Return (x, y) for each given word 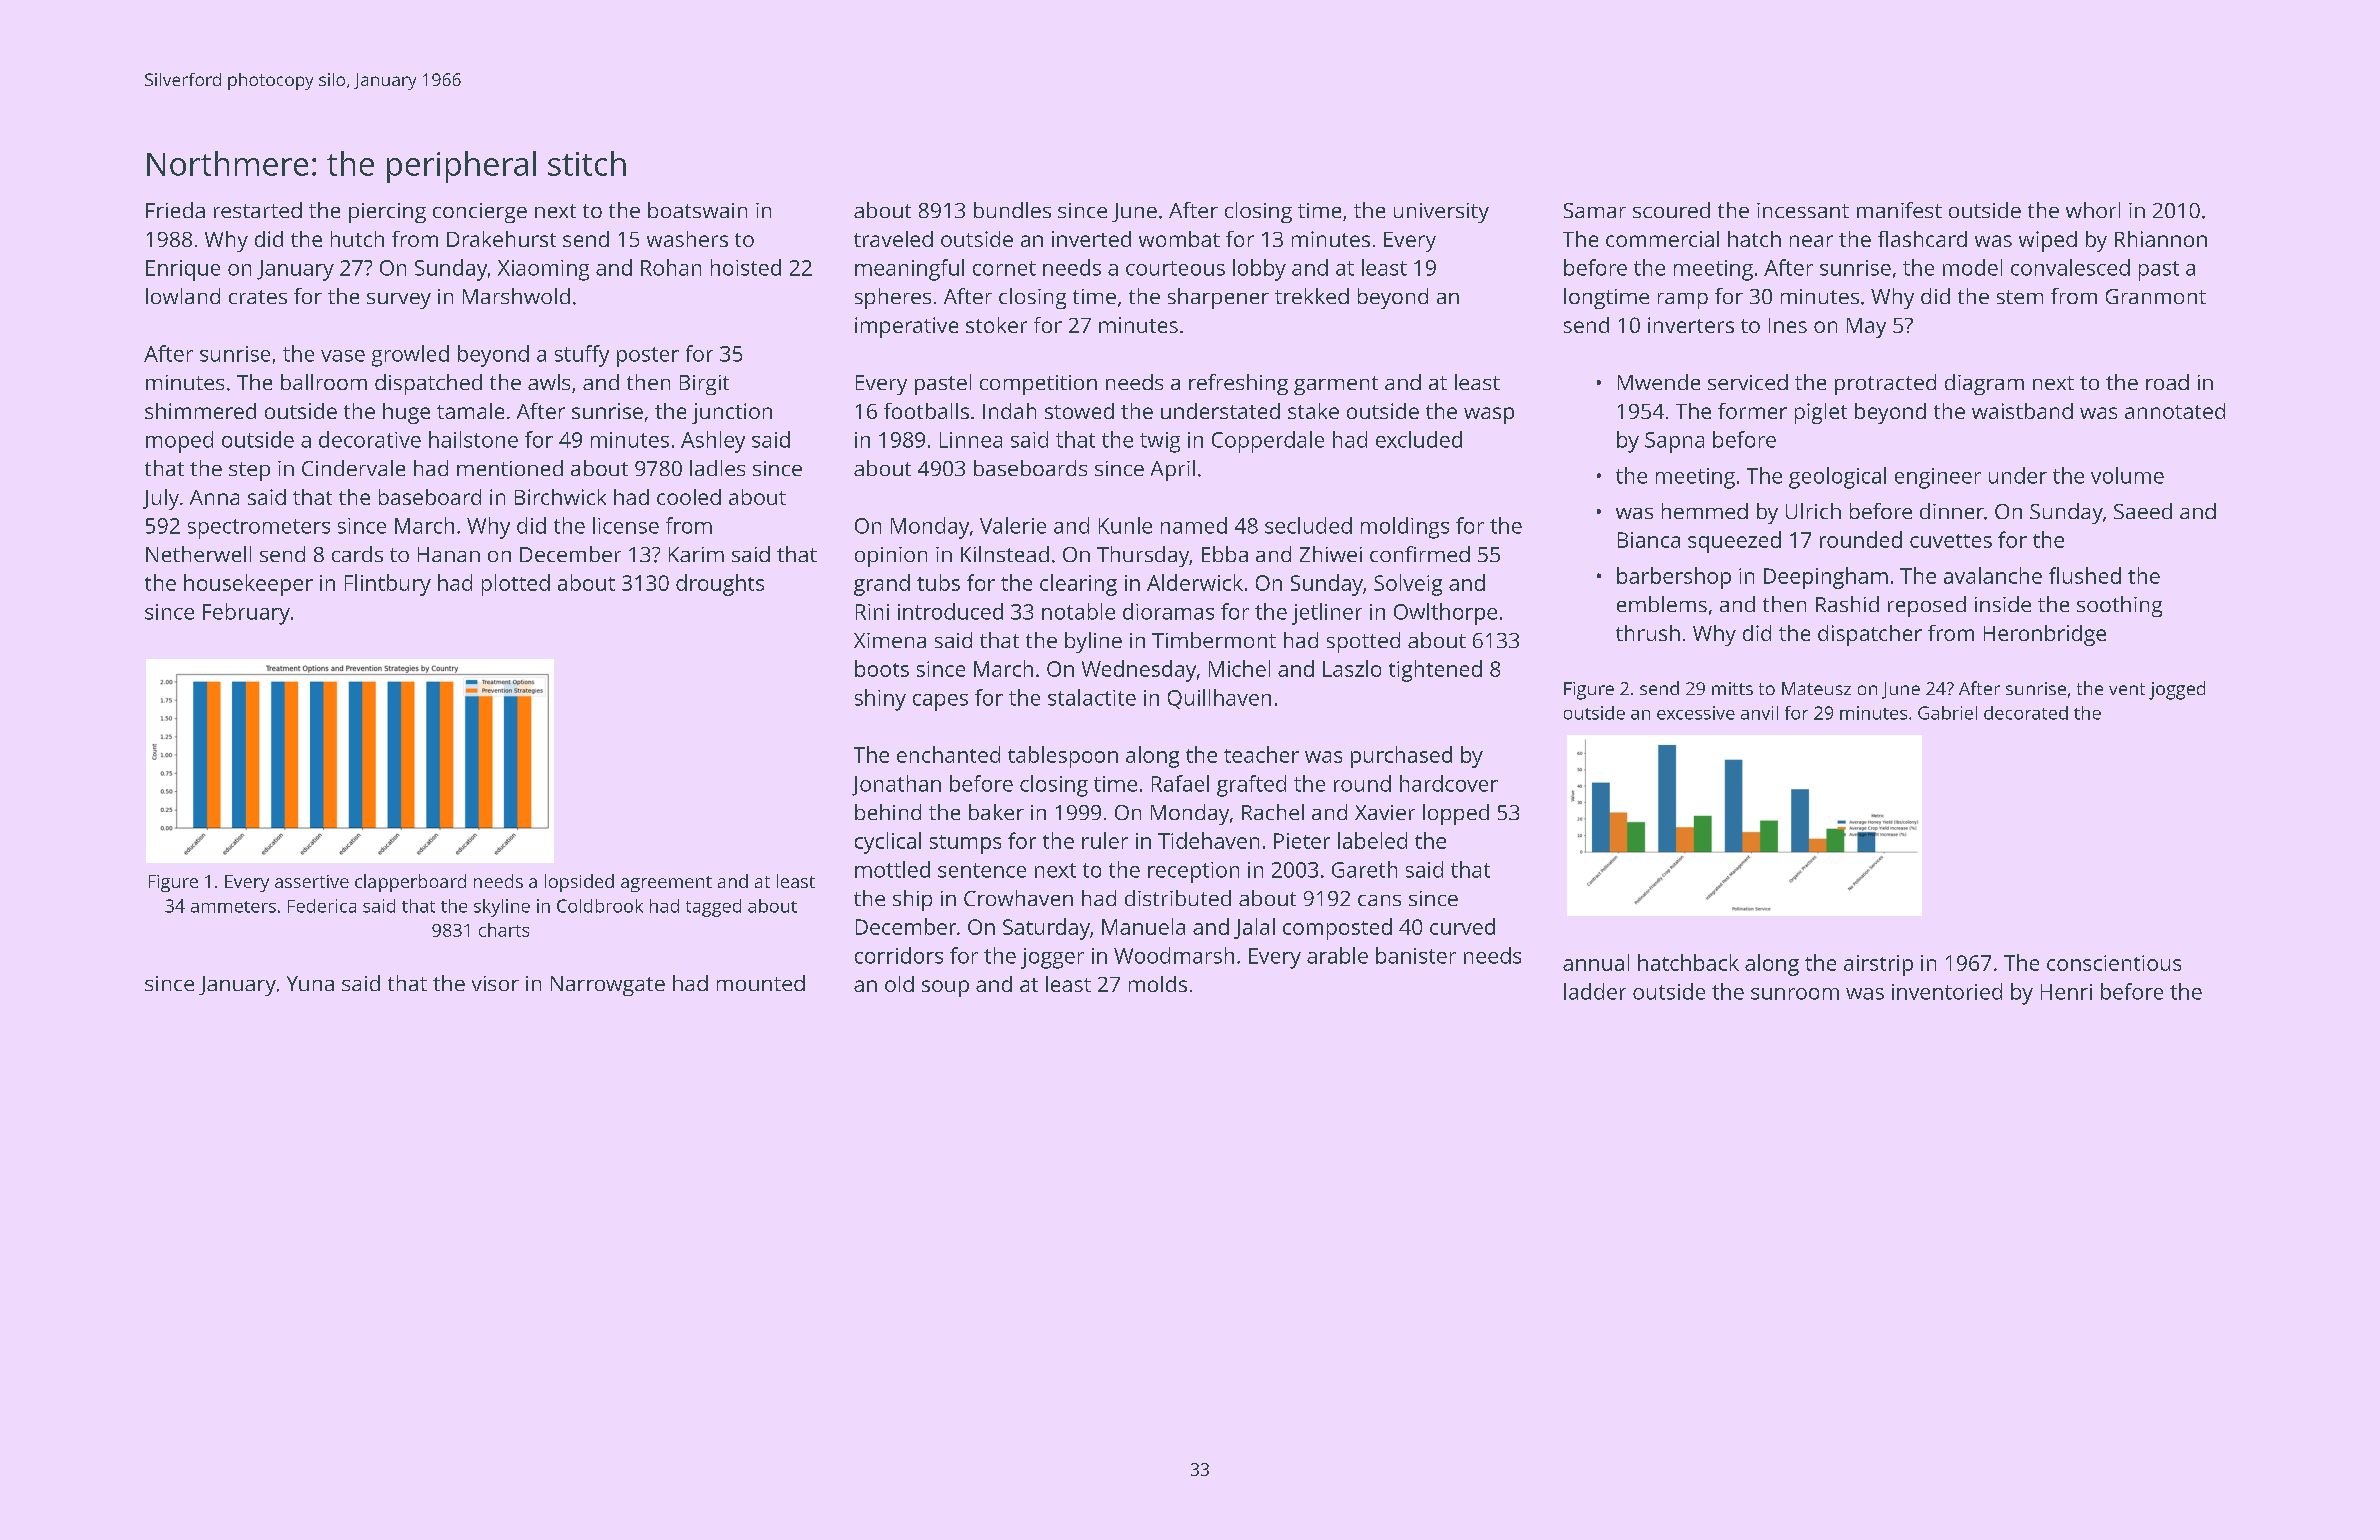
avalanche (1993, 575)
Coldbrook (600, 906)
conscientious (2114, 963)
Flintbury (388, 585)
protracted (1885, 384)
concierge (480, 213)
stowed (1079, 411)
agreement (666, 884)
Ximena (890, 640)
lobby (1259, 270)
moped (179, 442)
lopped (1456, 814)
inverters (1691, 325)
